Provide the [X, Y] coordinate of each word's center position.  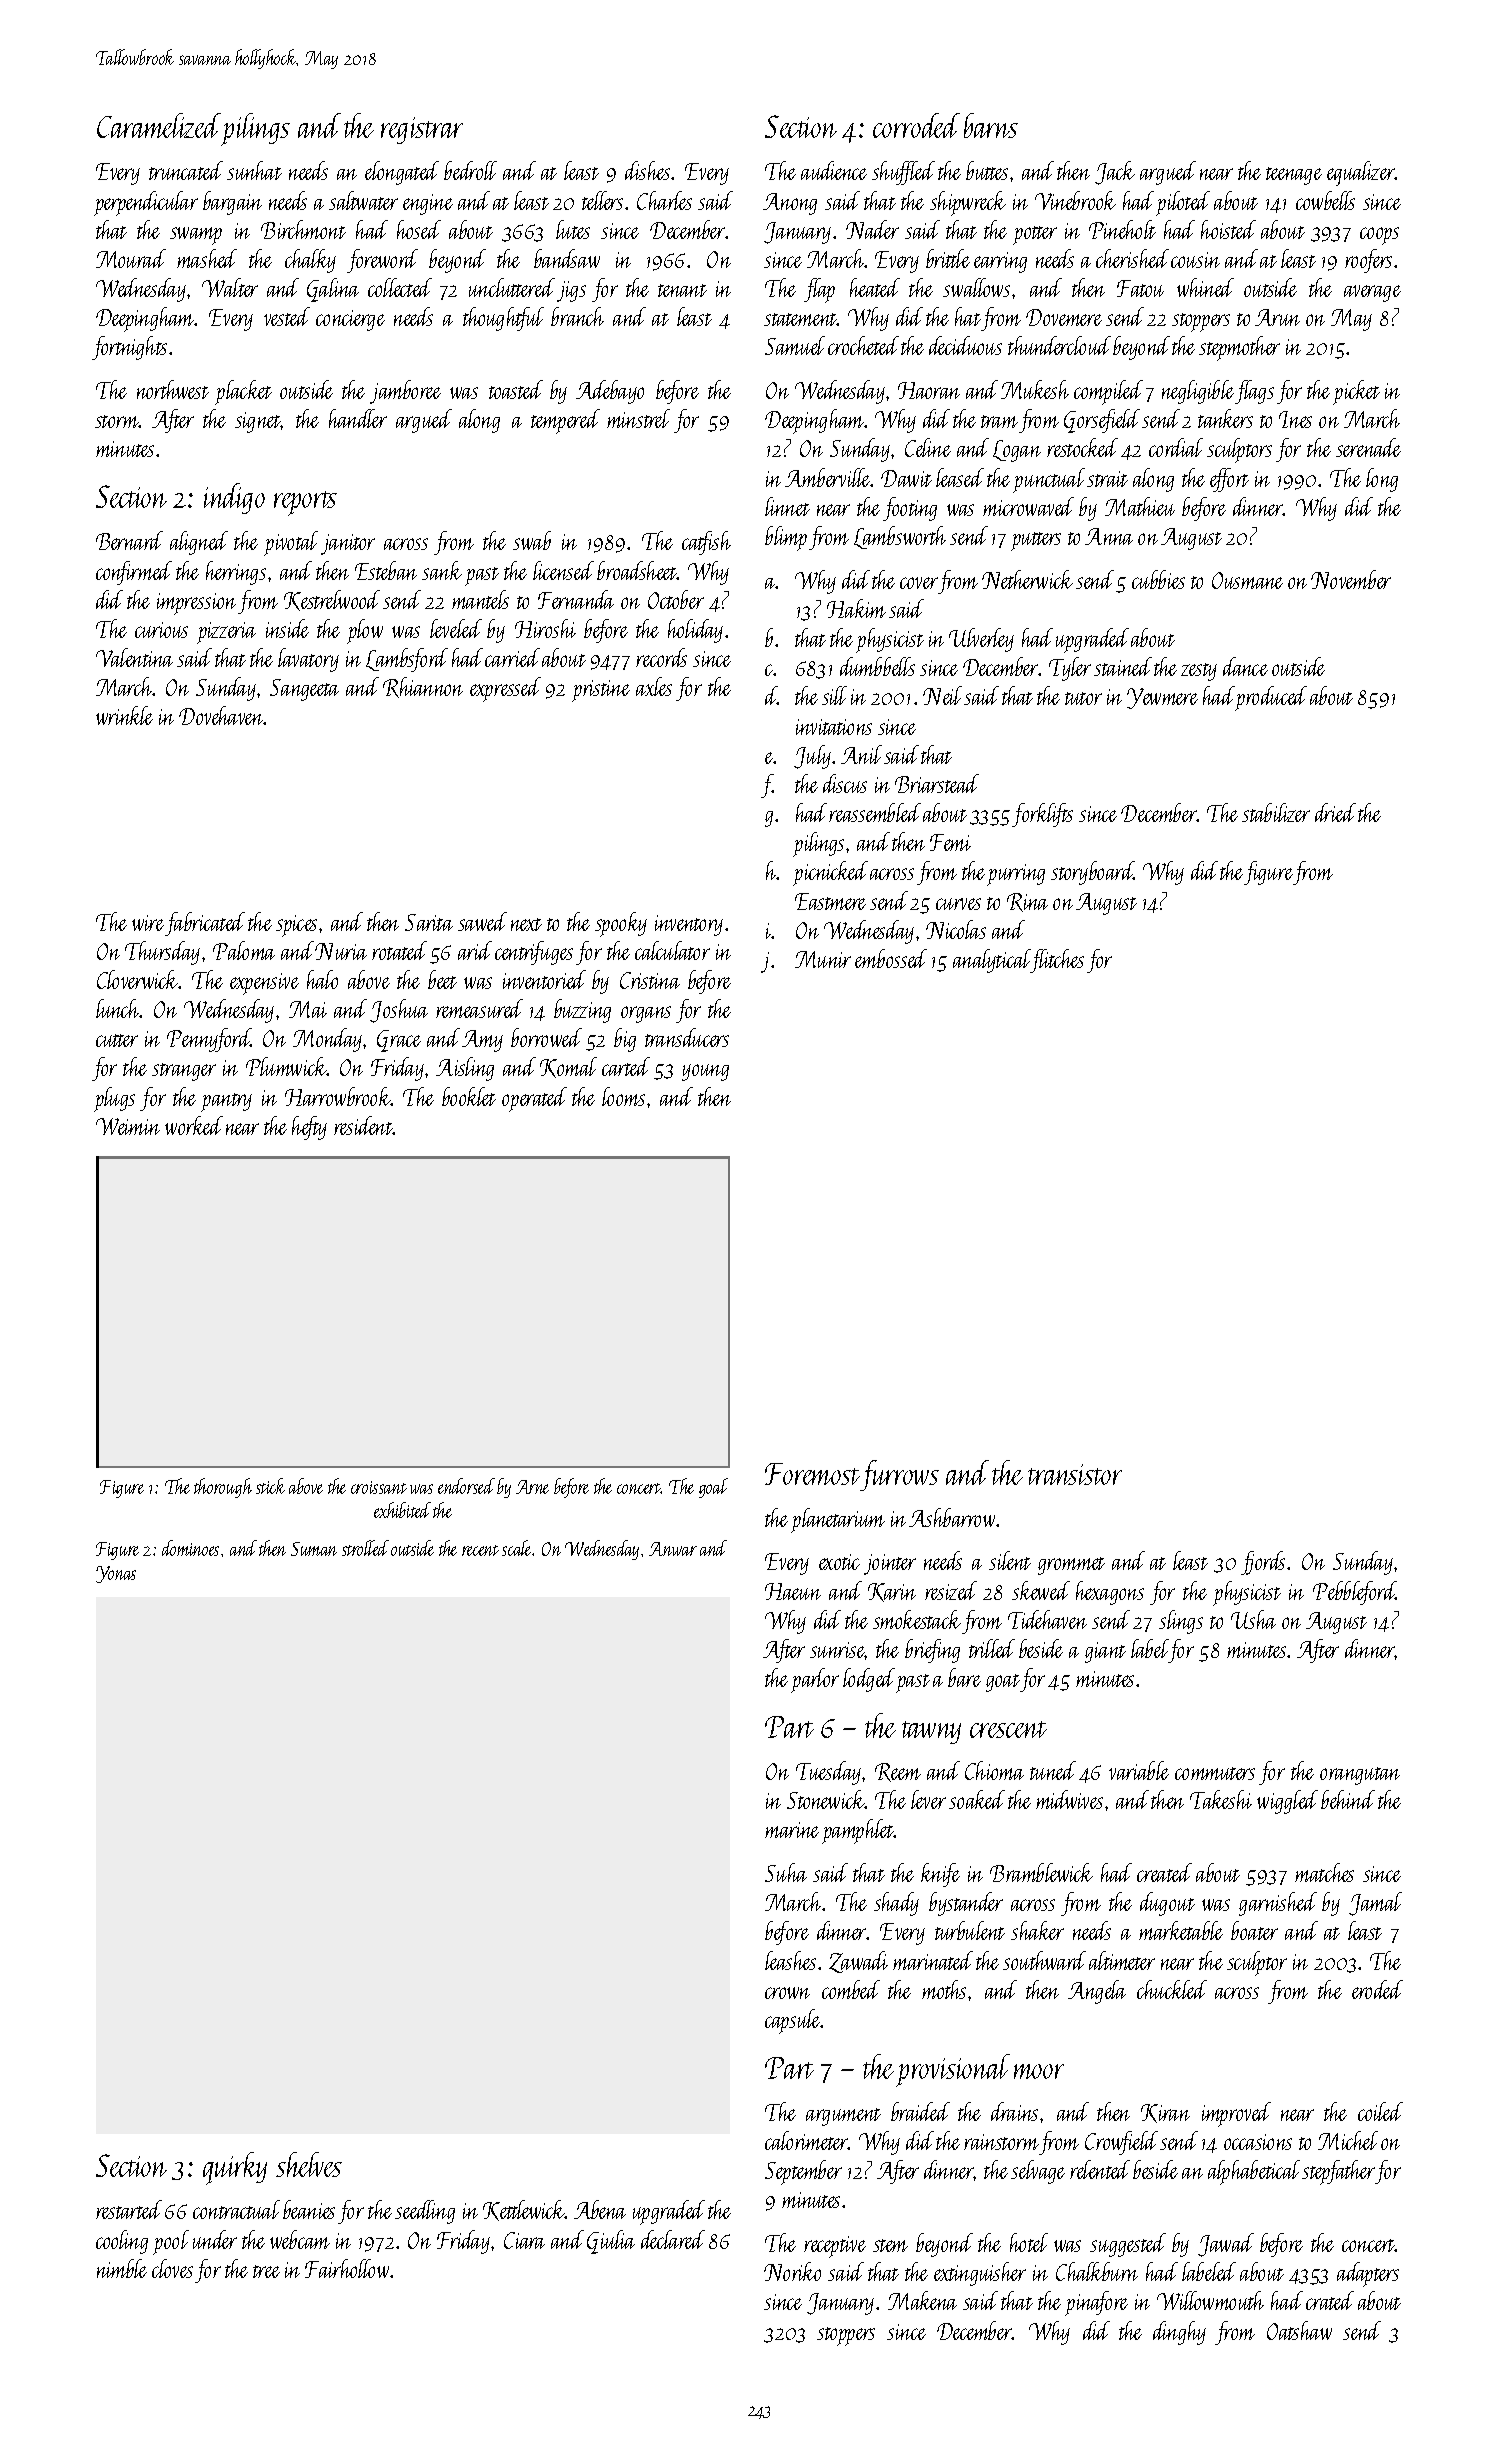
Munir [823, 959]
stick [270, 1486]
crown [787, 1993]
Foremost [812, 1474]
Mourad [131, 258]
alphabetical [1254, 2172]
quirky [235, 2168]
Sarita [429, 922]
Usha [1253, 1619]
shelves [309, 2164]
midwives [1069, 1799]
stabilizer [1276, 812]
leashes [790, 1960]
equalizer [1361, 173]
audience [834, 170]
